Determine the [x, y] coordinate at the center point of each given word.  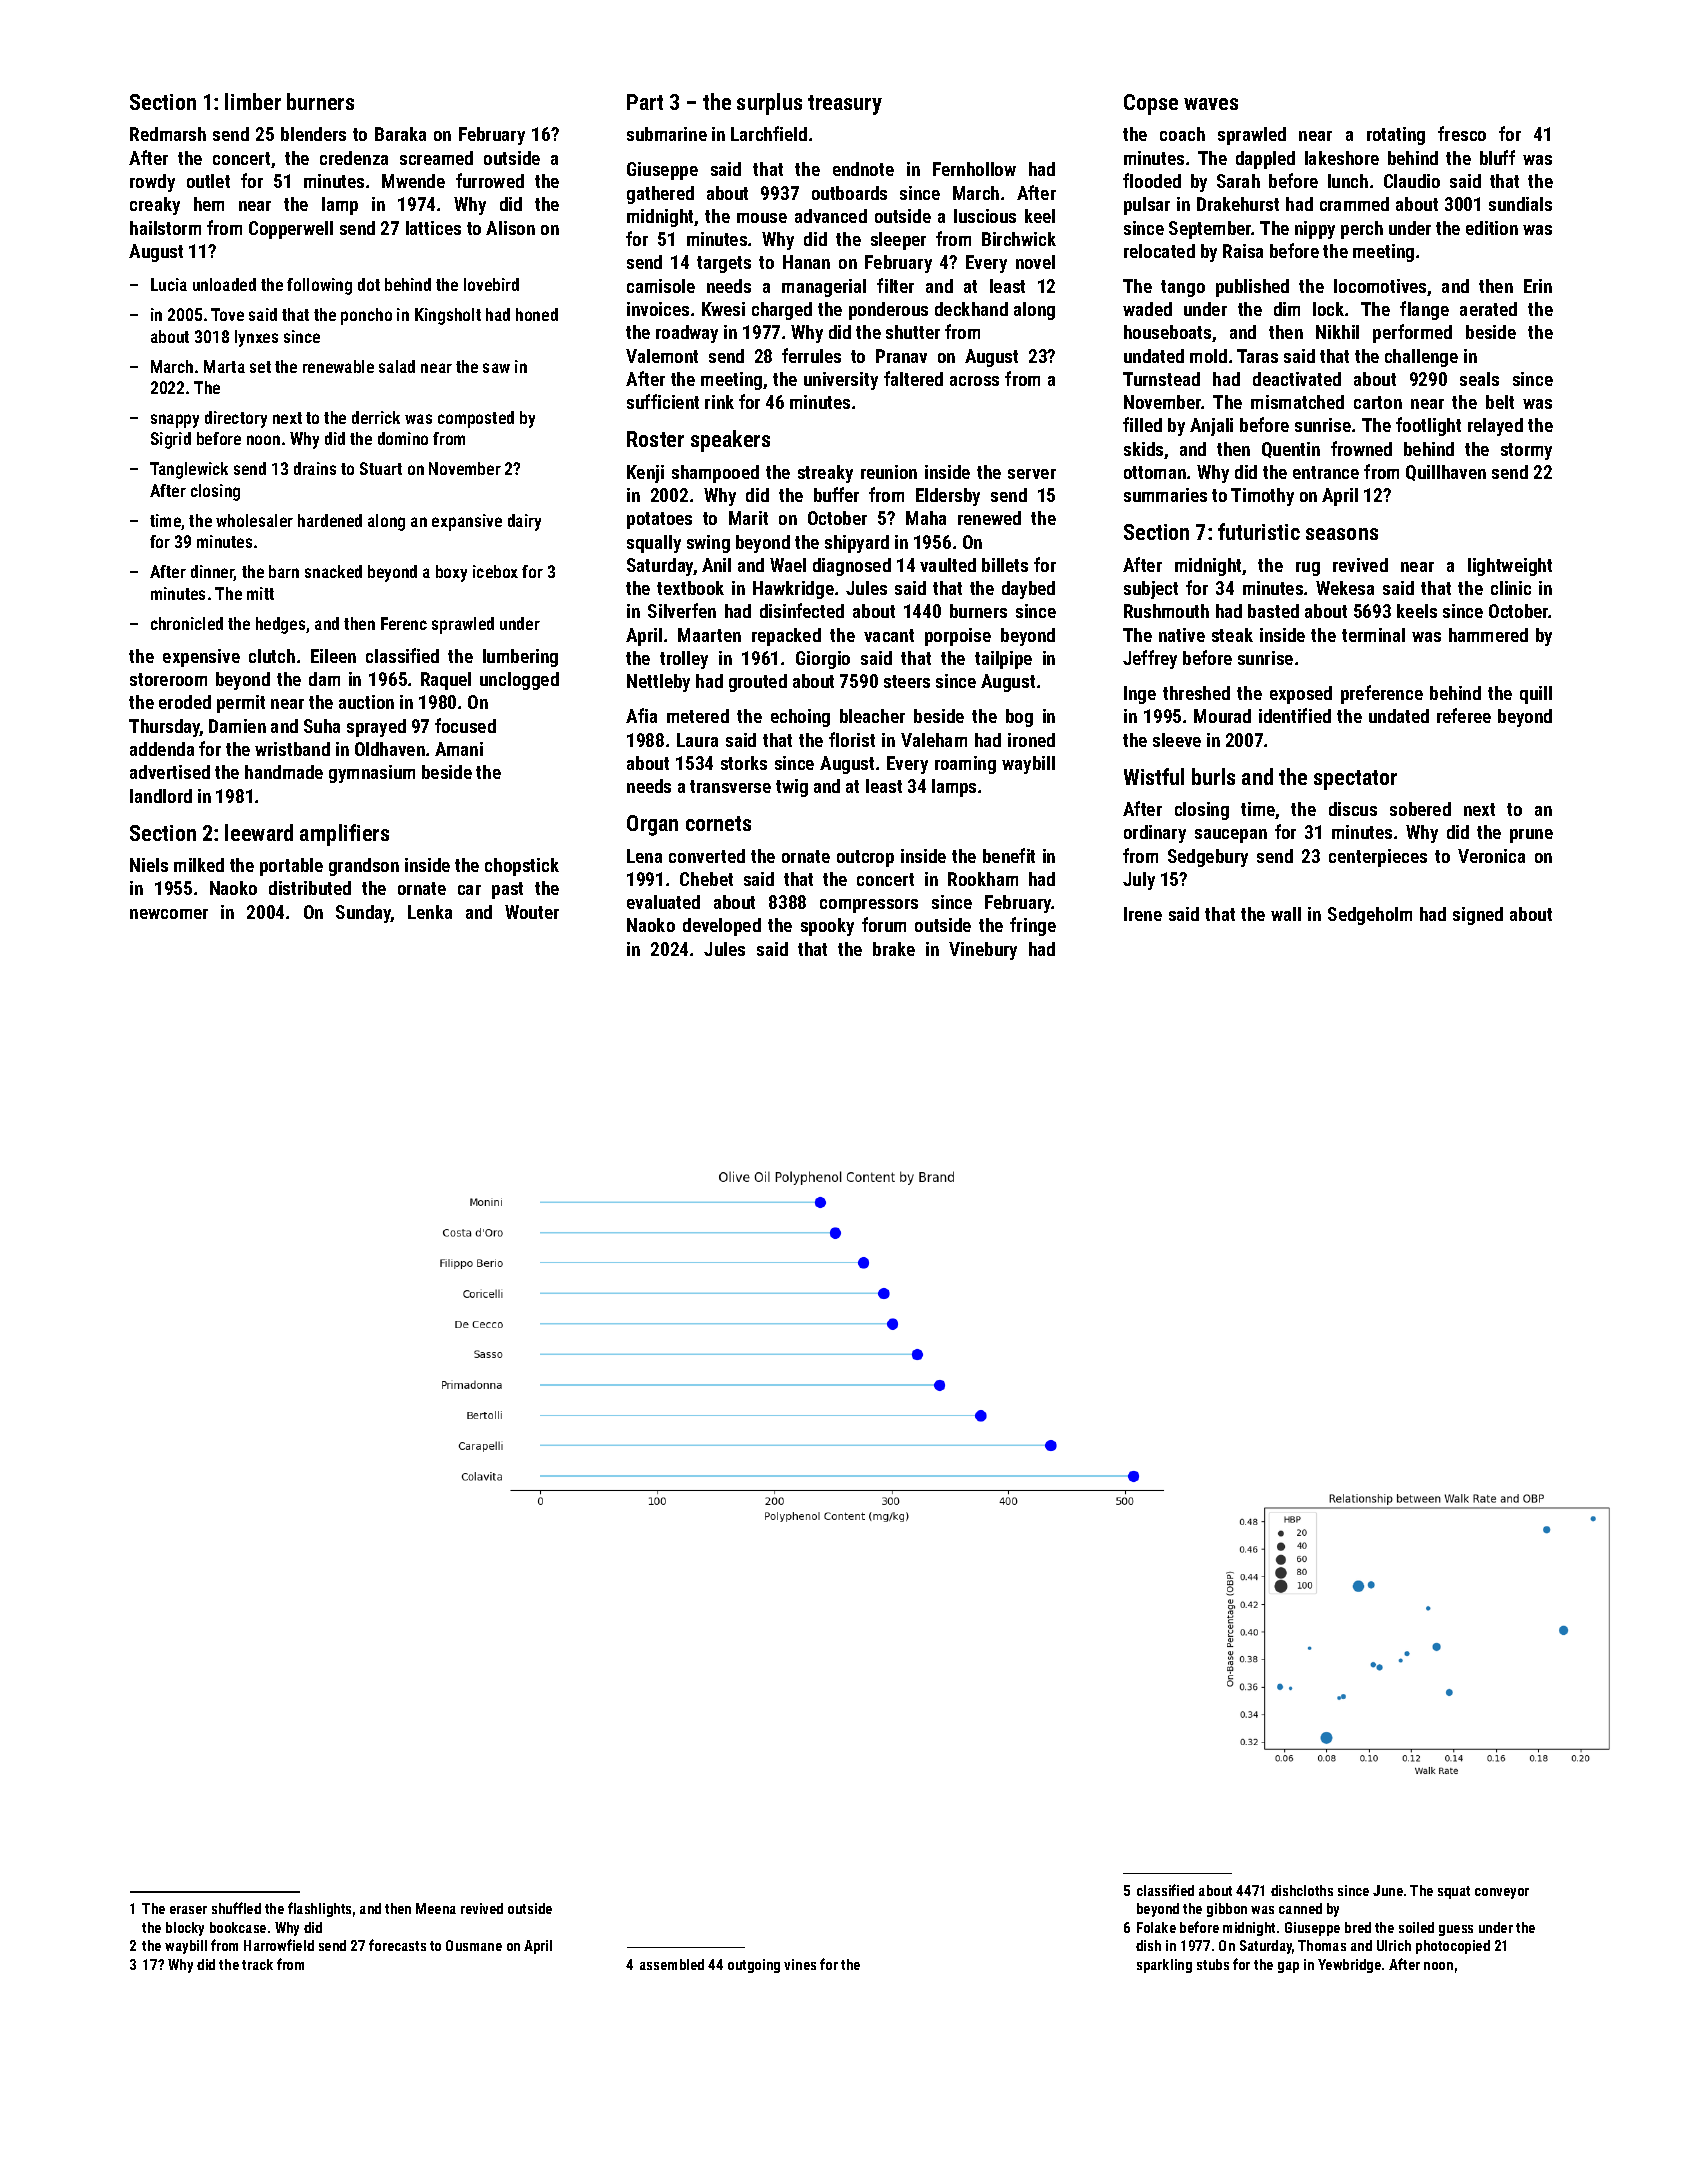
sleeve [1177, 740]
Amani [459, 749]
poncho [366, 316]
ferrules [811, 355]
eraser [188, 1910]
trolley [684, 660]
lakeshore [1342, 158]
